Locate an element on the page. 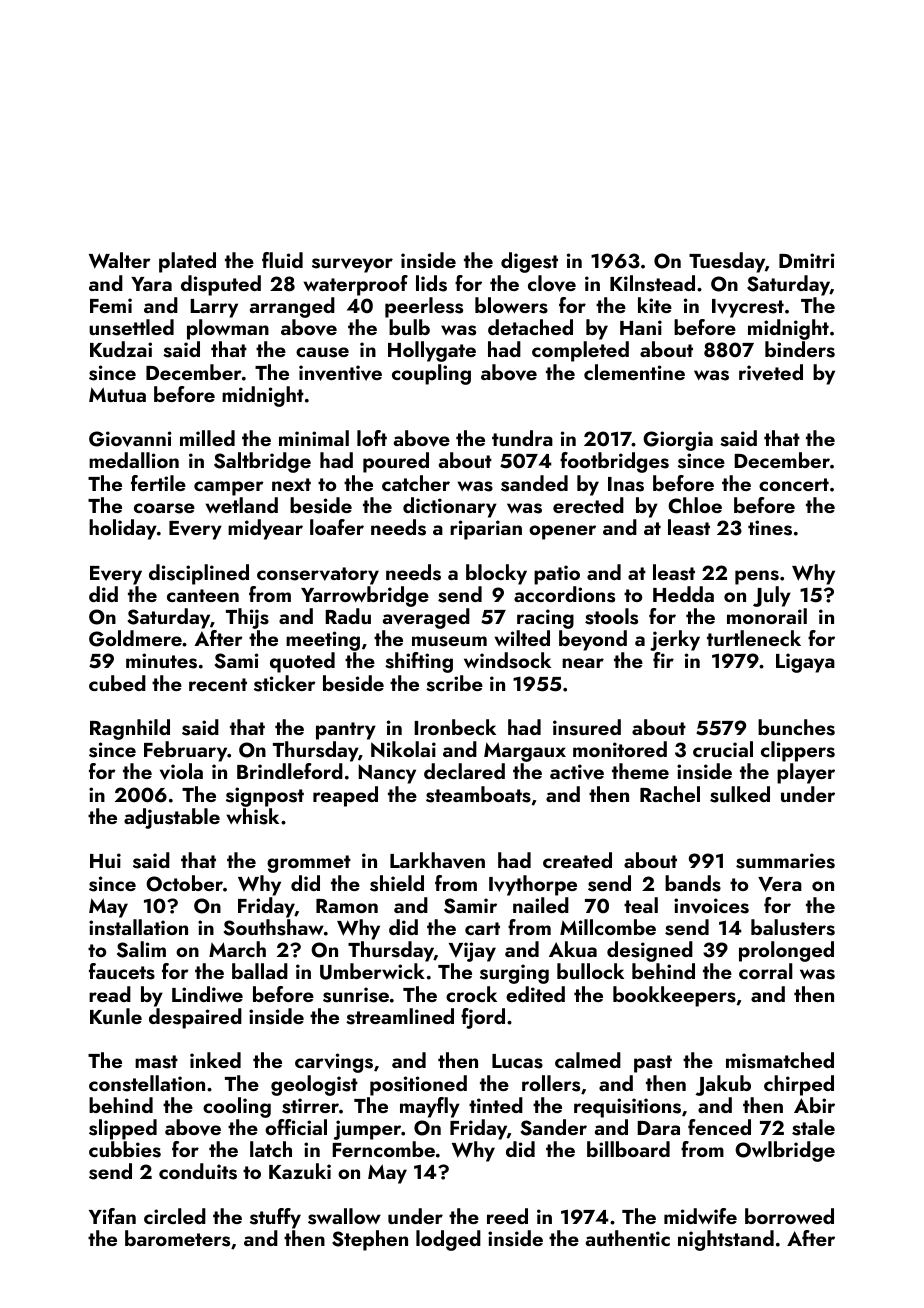 The image size is (924, 1308). slipped is located at coordinates (123, 1129).
